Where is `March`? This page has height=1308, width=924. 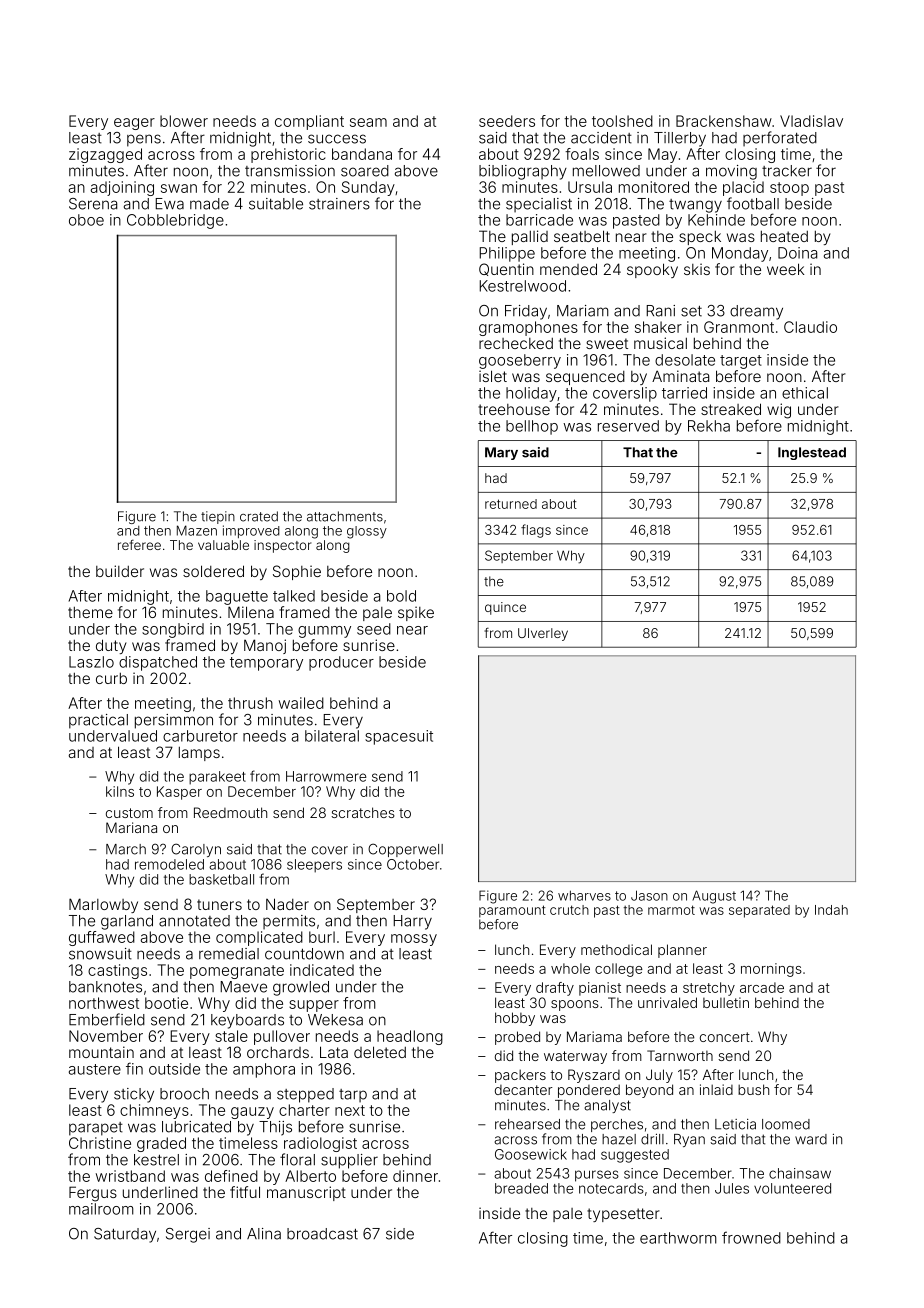
March is located at coordinates (126, 849).
